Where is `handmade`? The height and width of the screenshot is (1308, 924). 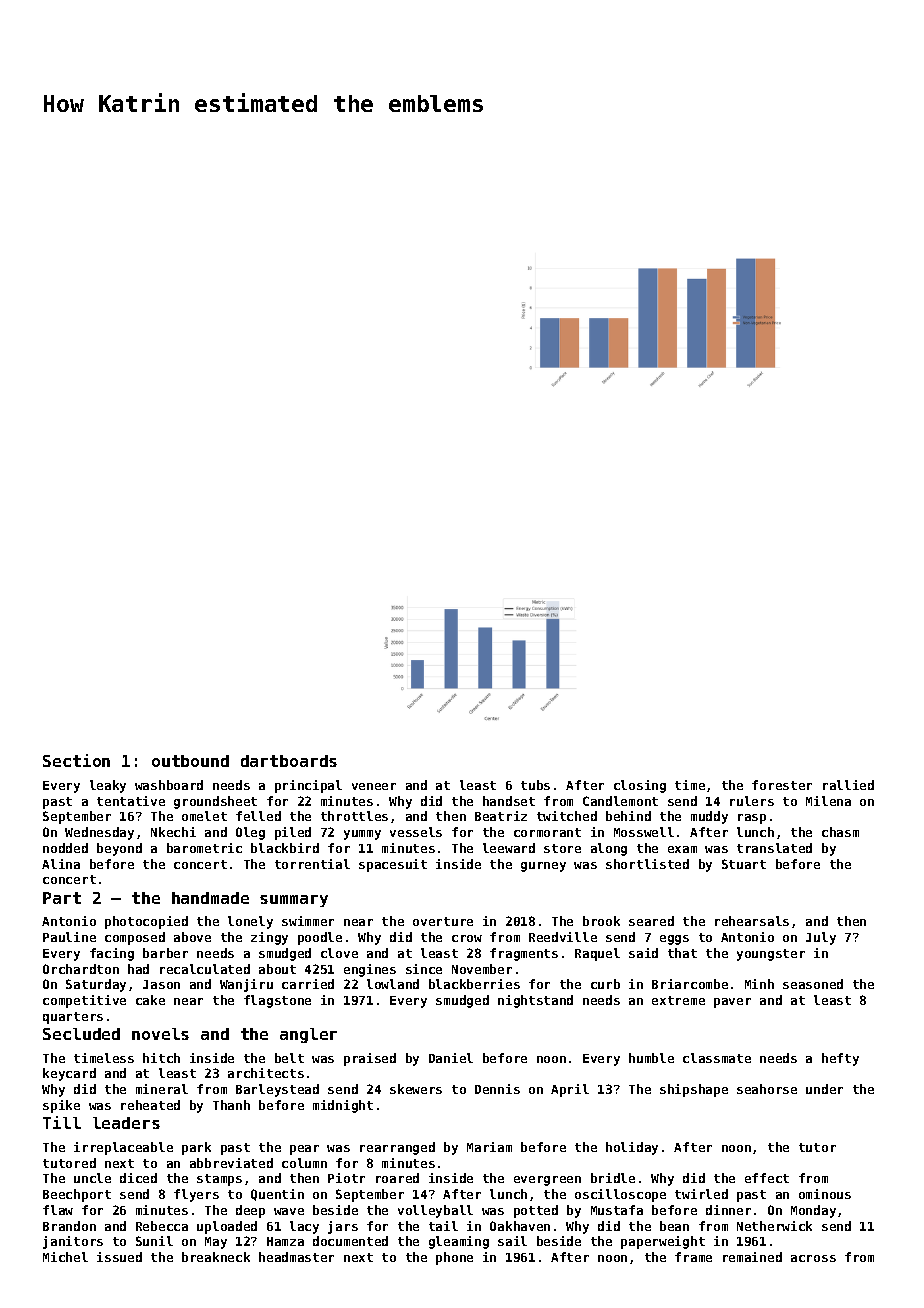
handmade is located at coordinates (210, 898).
